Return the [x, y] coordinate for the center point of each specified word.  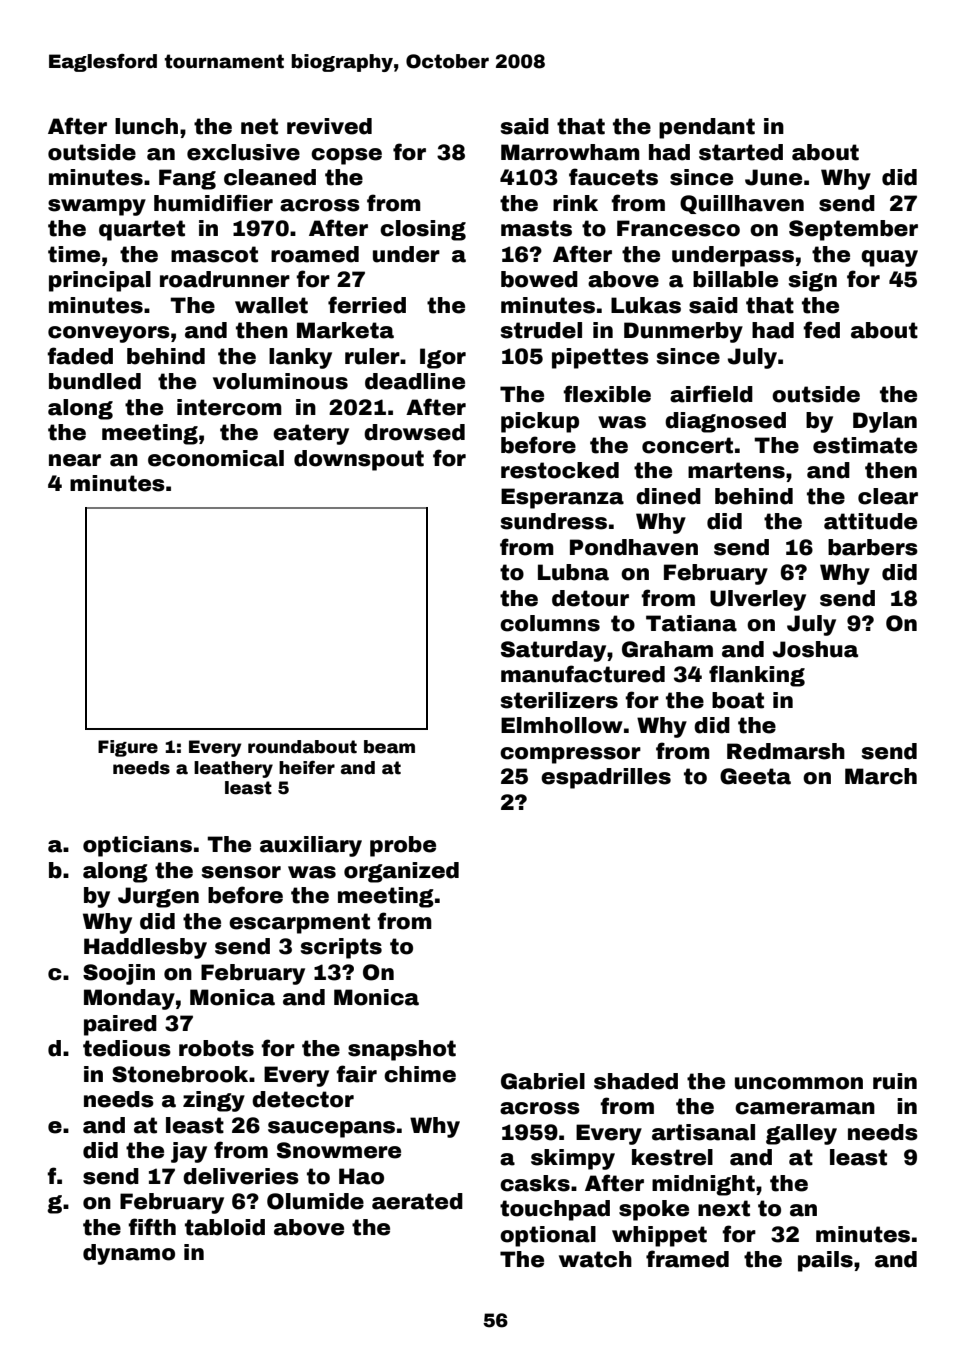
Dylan [885, 422]
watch [595, 1259]
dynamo [129, 1254]
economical [216, 458]
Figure [128, 748]
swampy [97, 207]
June [773, 177]
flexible [607, 394]
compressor [570, 755]
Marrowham [570, 152]
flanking [757, 676]
